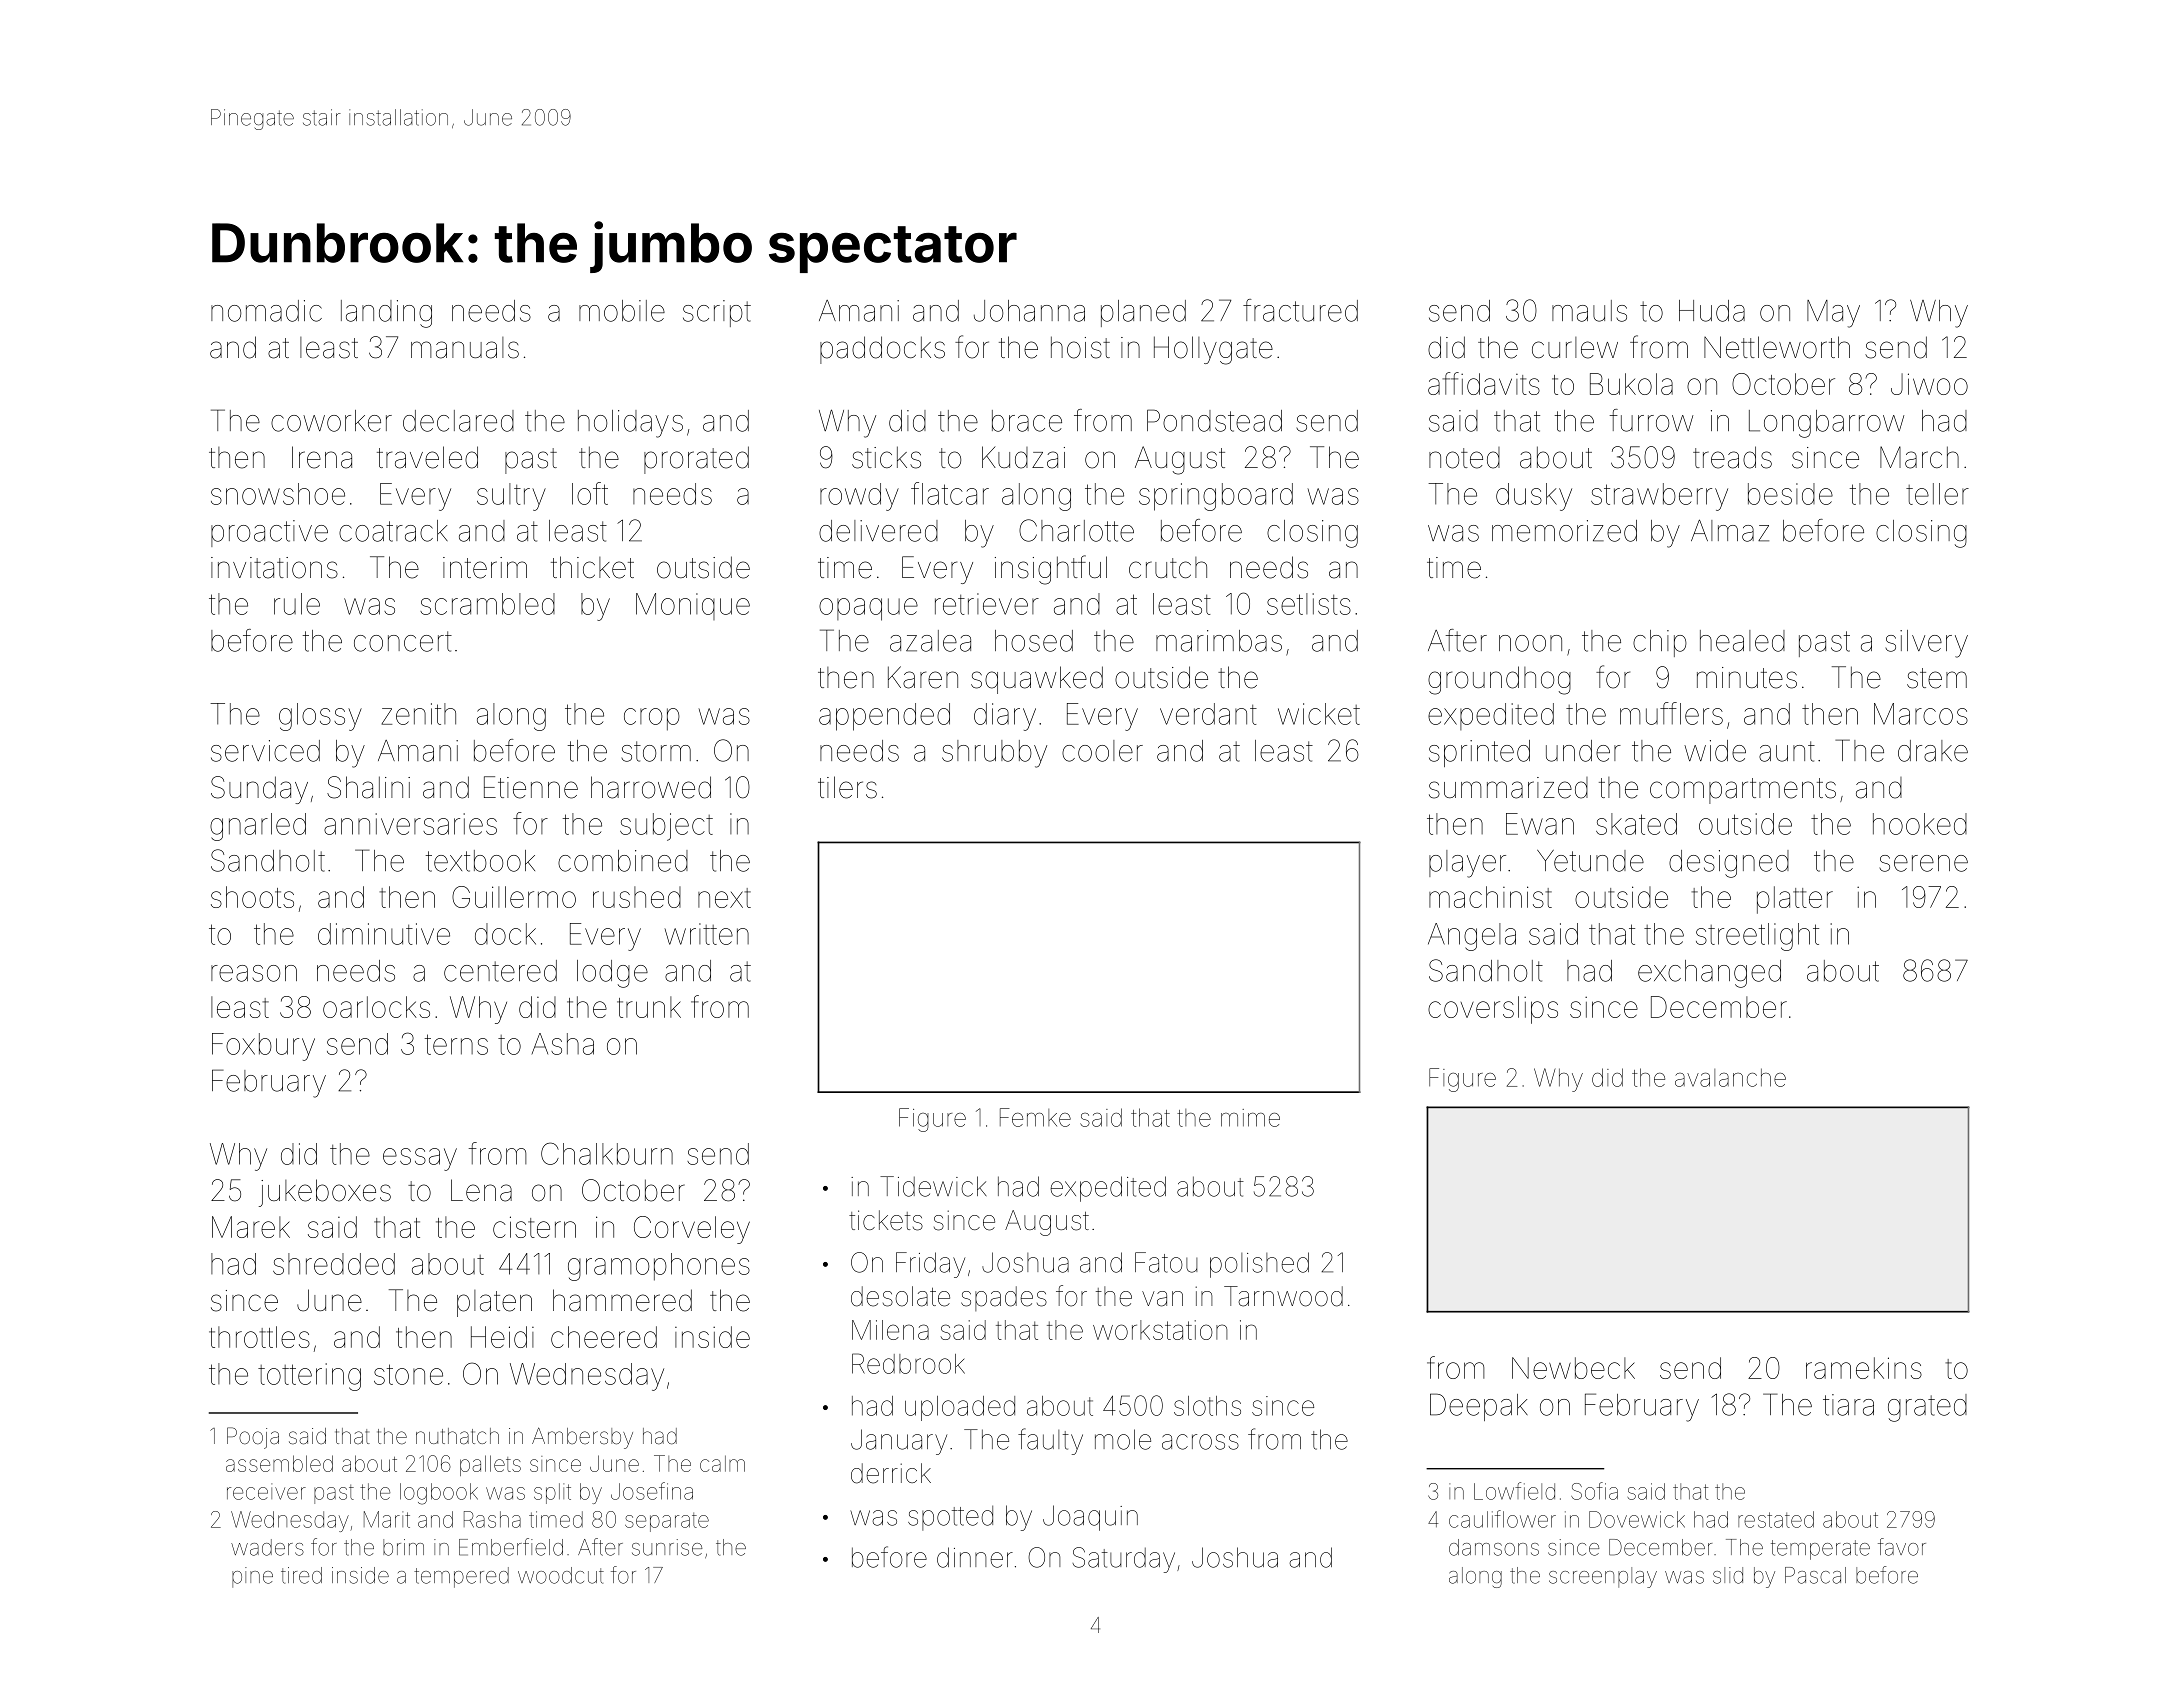  Describe the element at coordinates (666, 827) in the screenshot. I see `subject` at that location.
